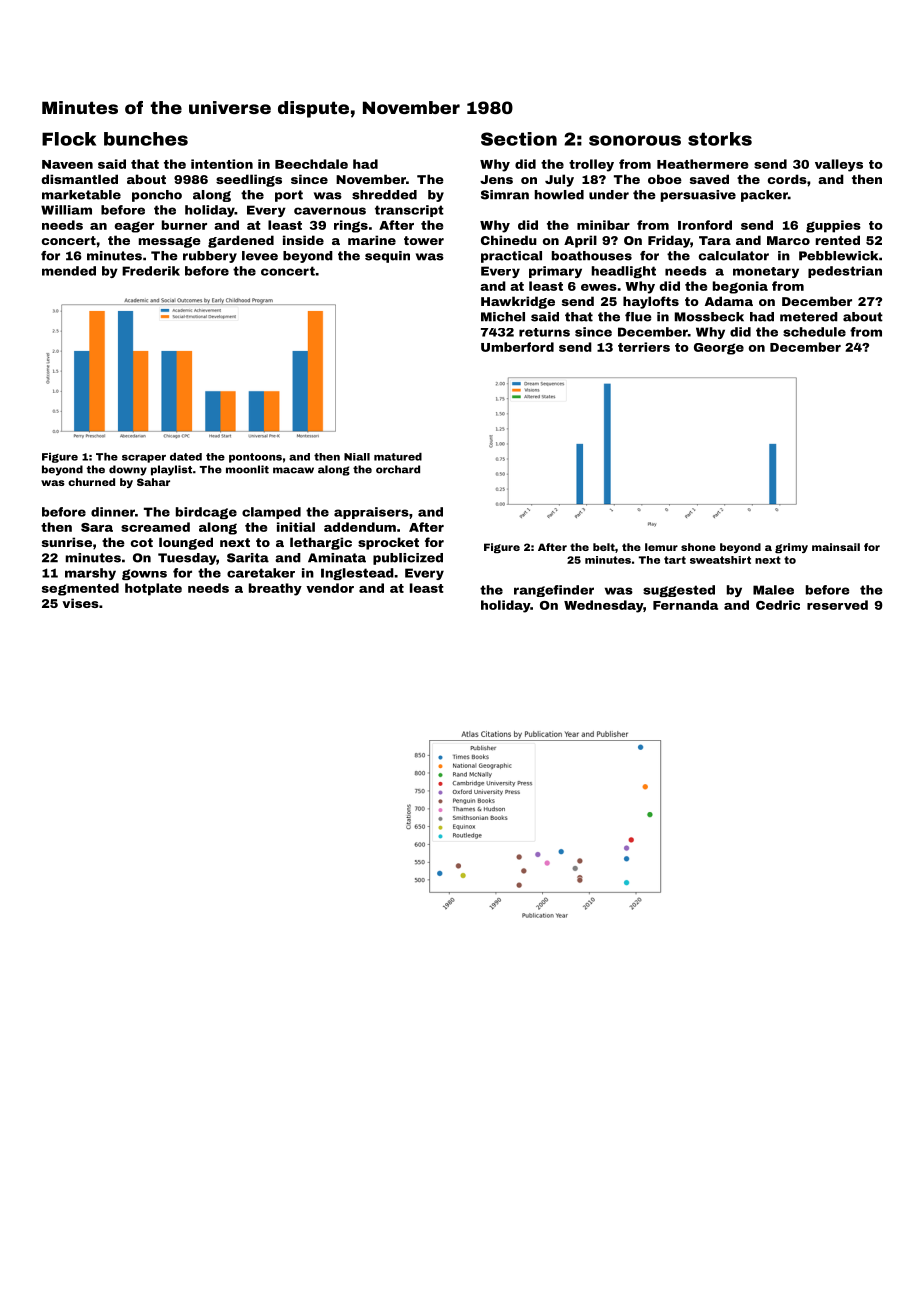 The height and width of the page is (1308, 924). What do you see at coordinates (151, 271) in the page?
I see `Frederik` at bounding box center [151, 271].
